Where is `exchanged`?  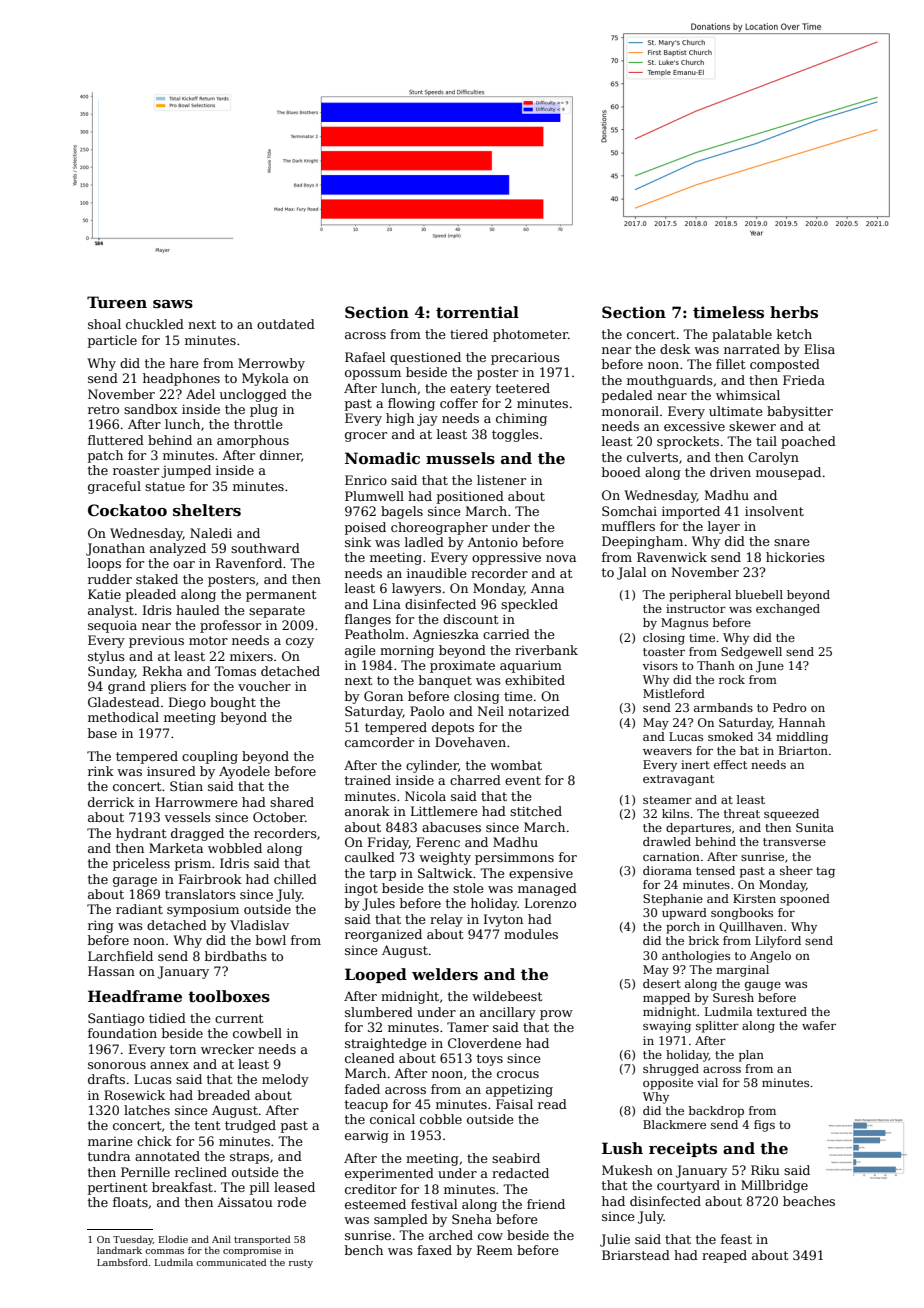
exchanged is located at coordinates (788, 610).
